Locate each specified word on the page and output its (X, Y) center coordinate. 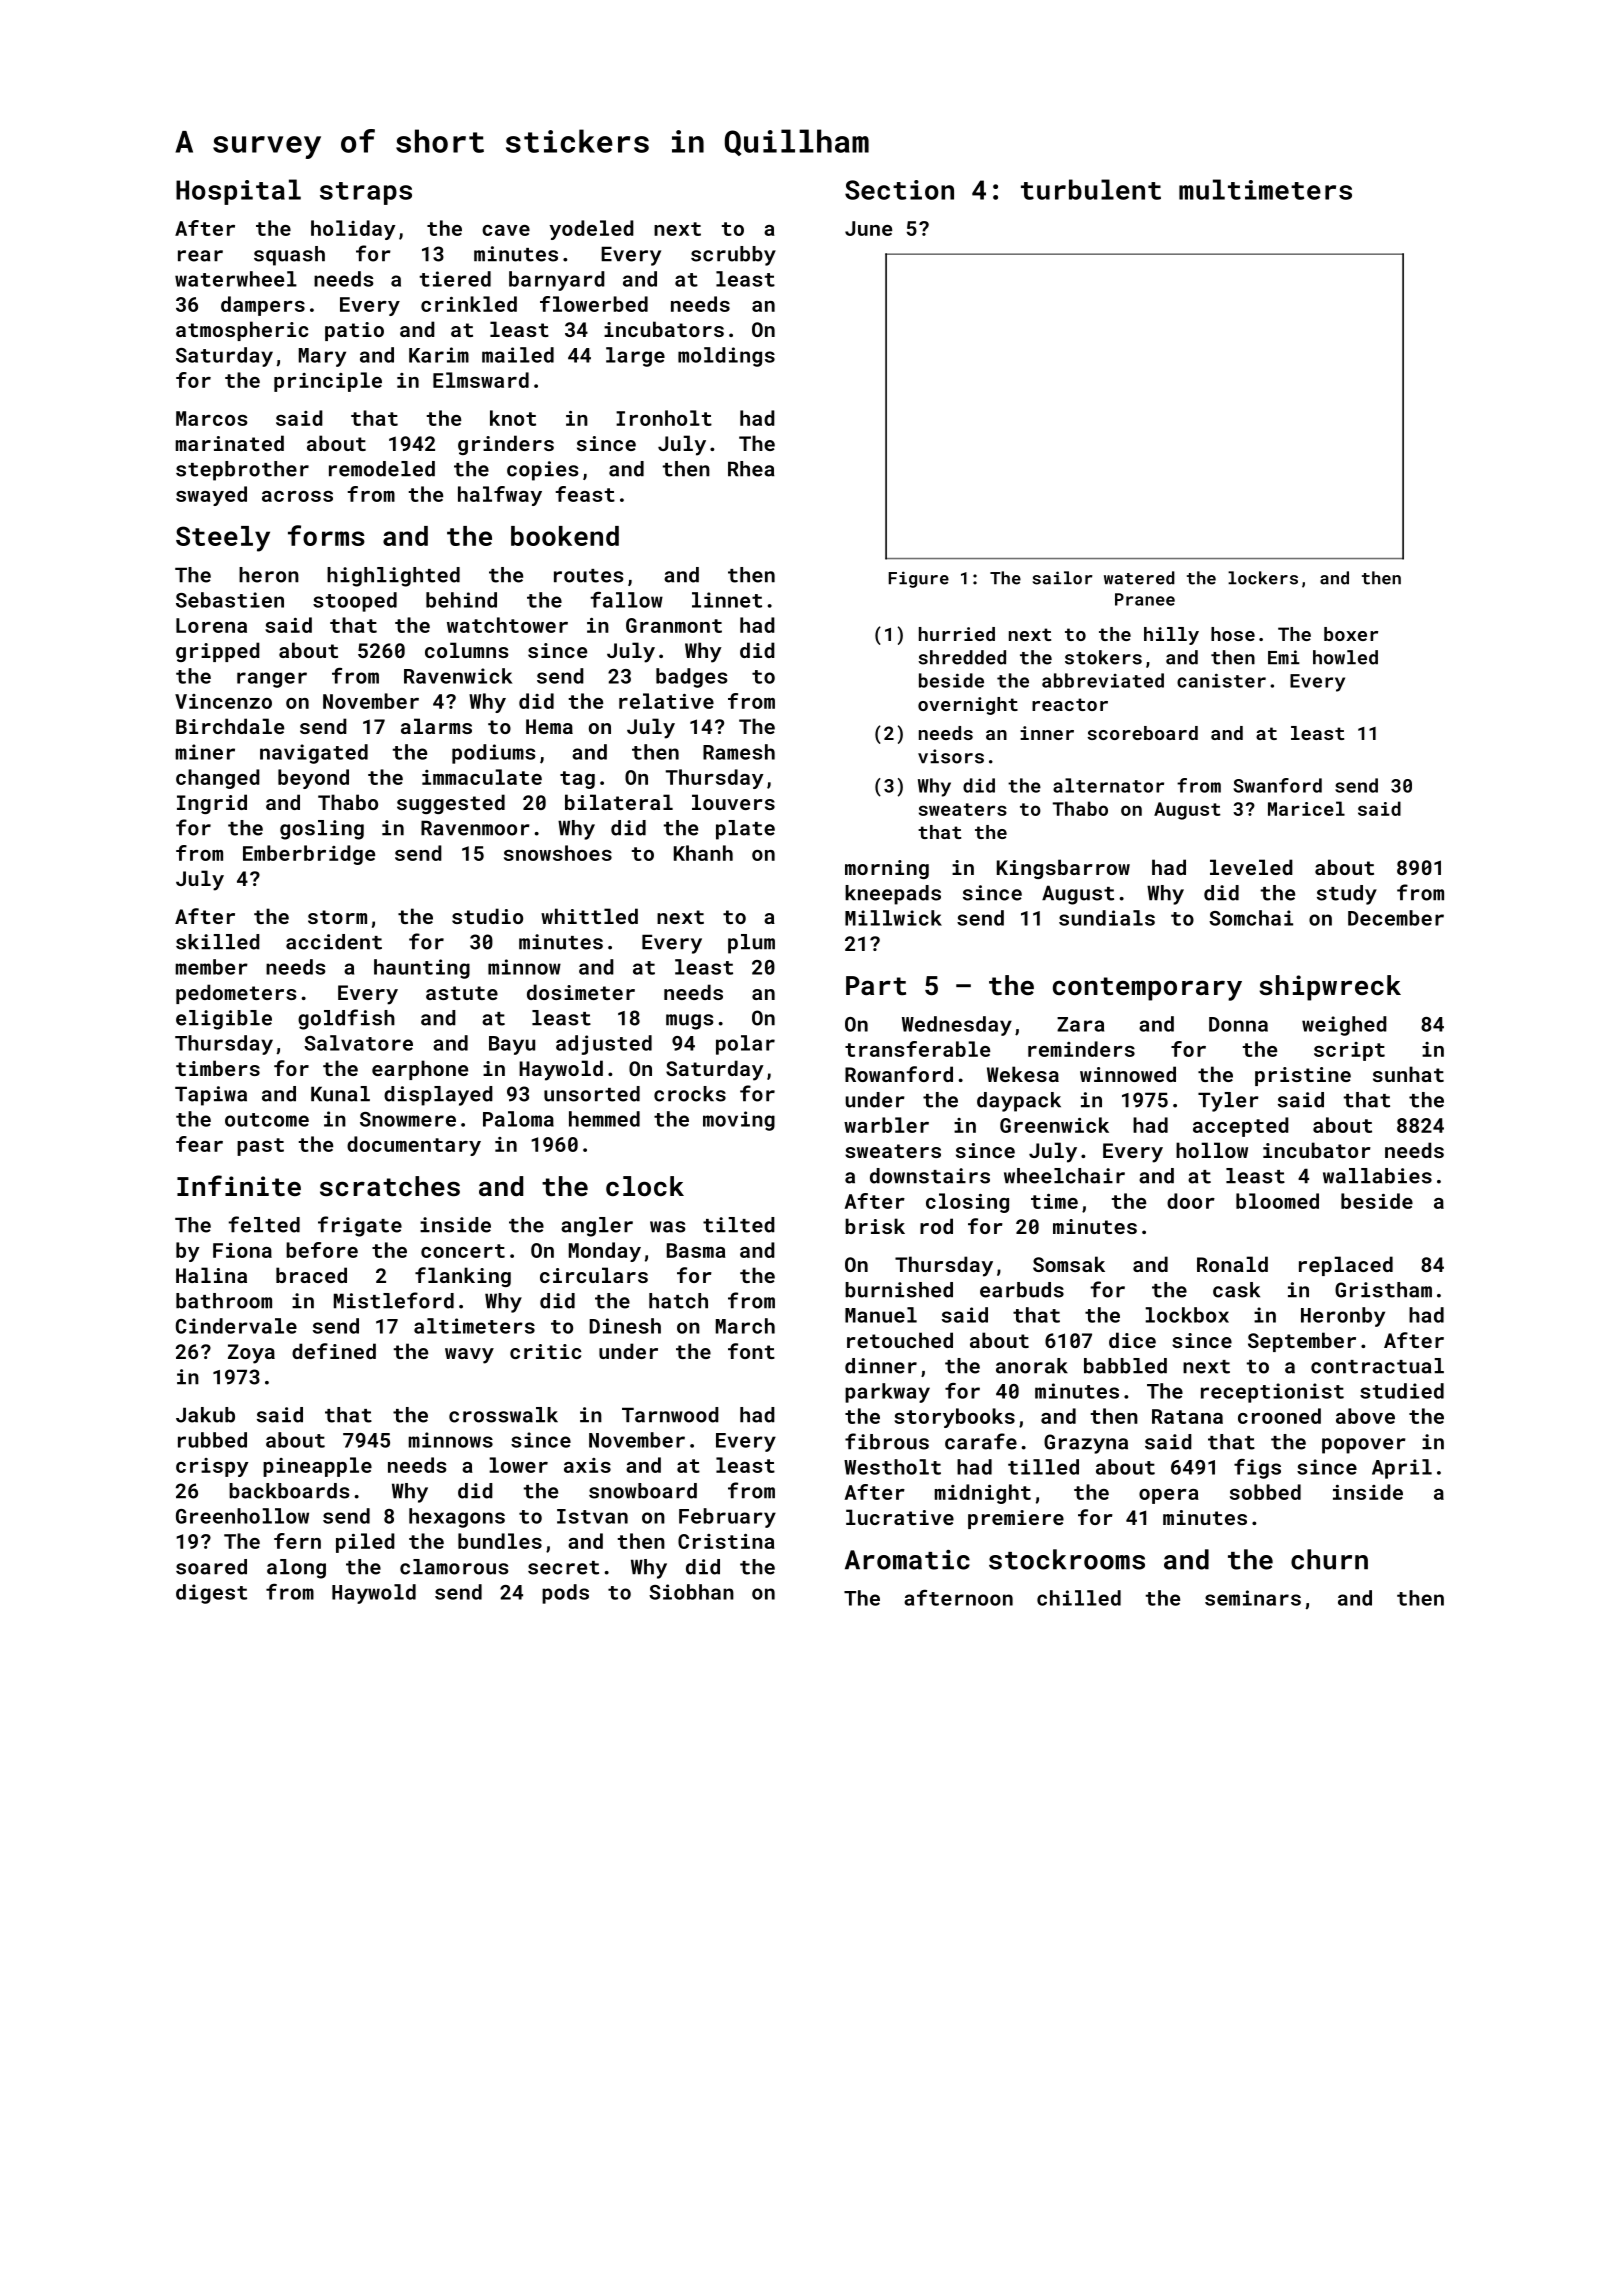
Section (899, 190)
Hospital (238, 192)
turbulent (1091, 189)
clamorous (454, 1567)
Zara (1080, 1024)
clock (645, 1186)
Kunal (340, 1094)
